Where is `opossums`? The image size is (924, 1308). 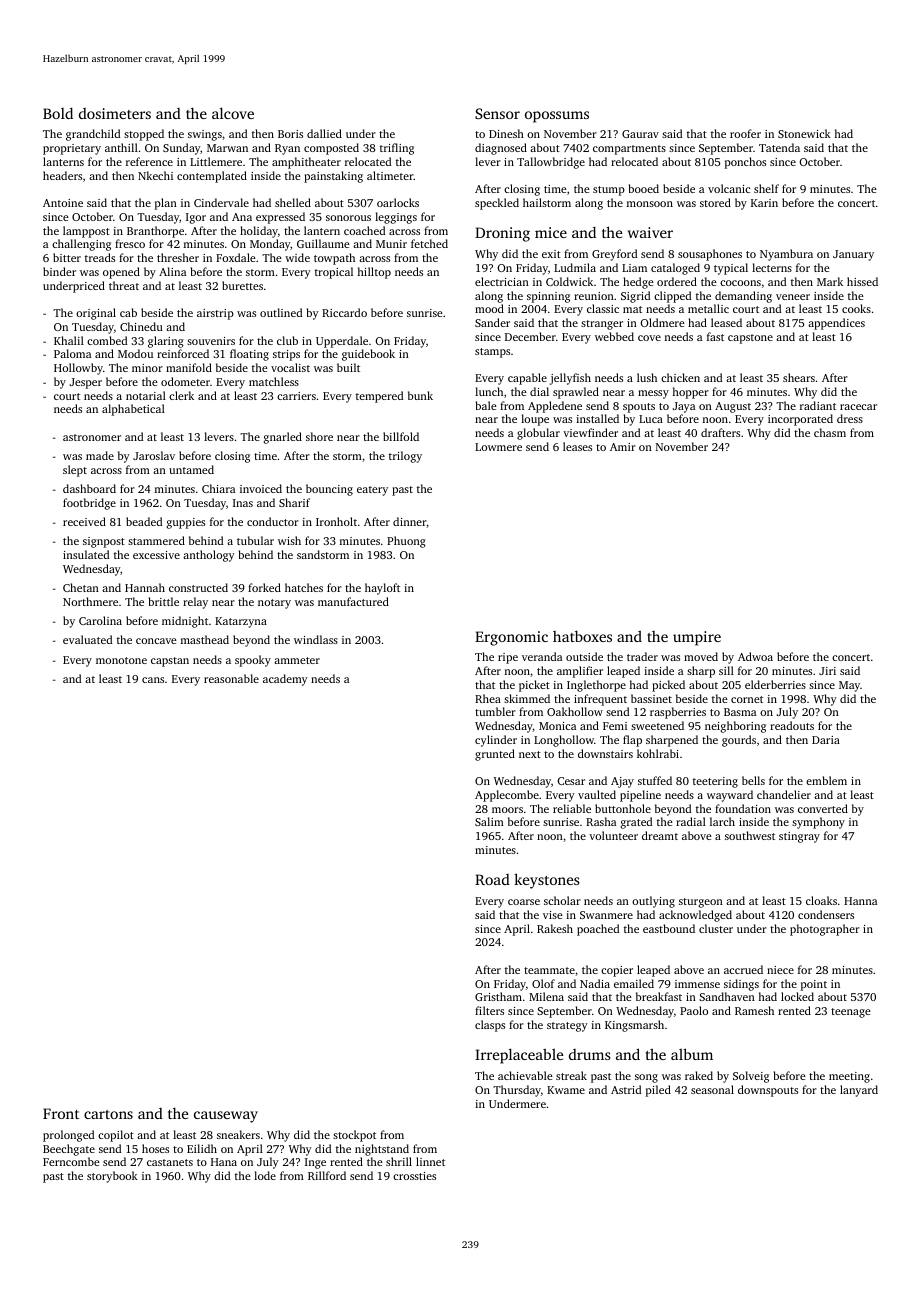
opossums is located at coordinates (557, 117).
